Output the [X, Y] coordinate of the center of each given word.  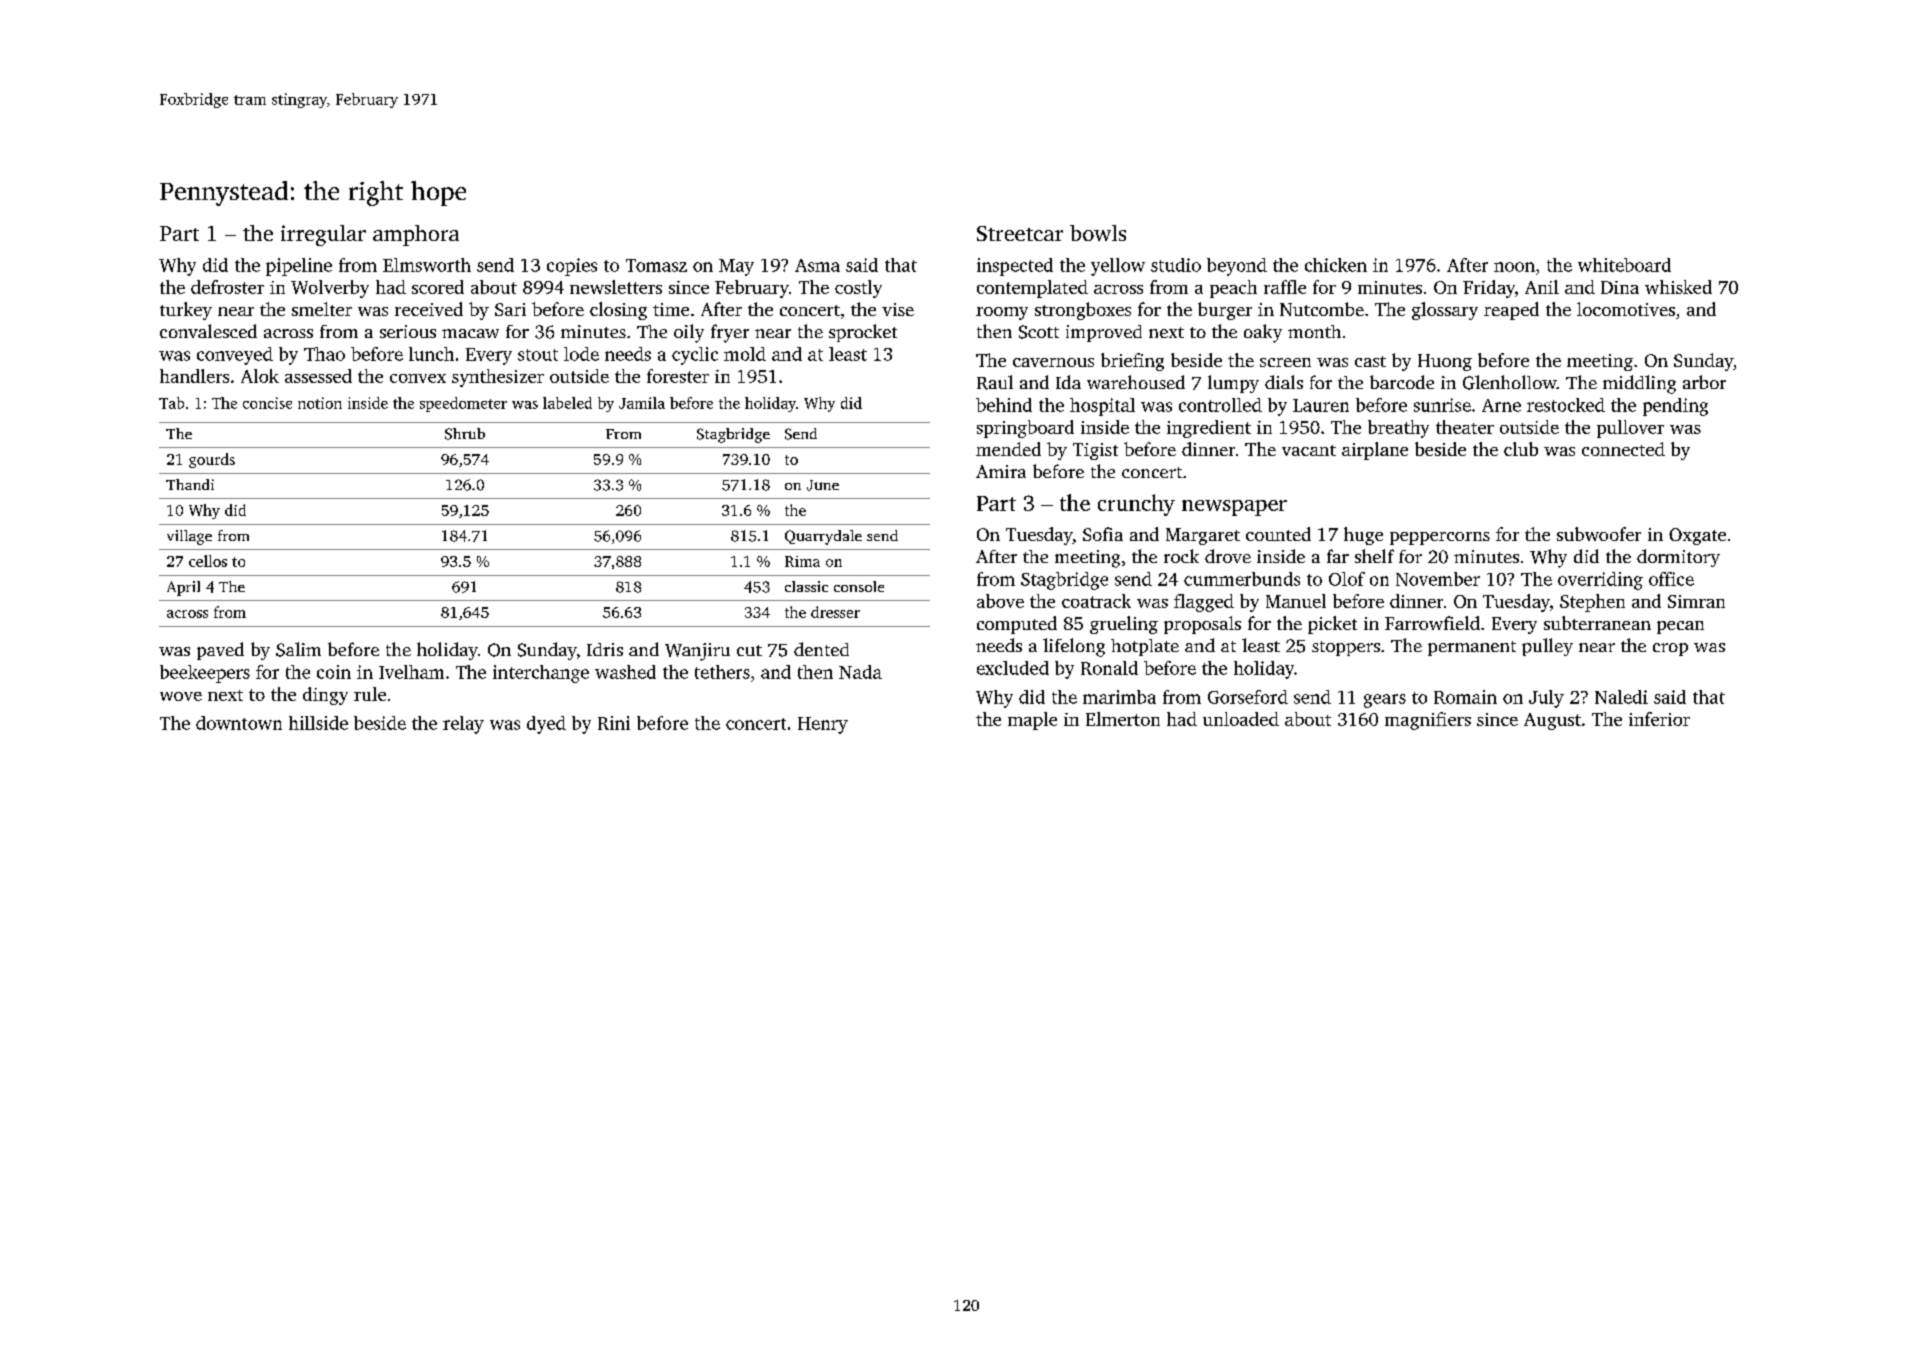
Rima [802, 561]
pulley [1547, 647]
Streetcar [1020, 233]
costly [858, 289]
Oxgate [1697, 536]
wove [181, 696]
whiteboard [1624, 265]
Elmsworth [427, 265]
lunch [431, 354]
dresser [835, 612]
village [189, 537]
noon [1514, 267]
